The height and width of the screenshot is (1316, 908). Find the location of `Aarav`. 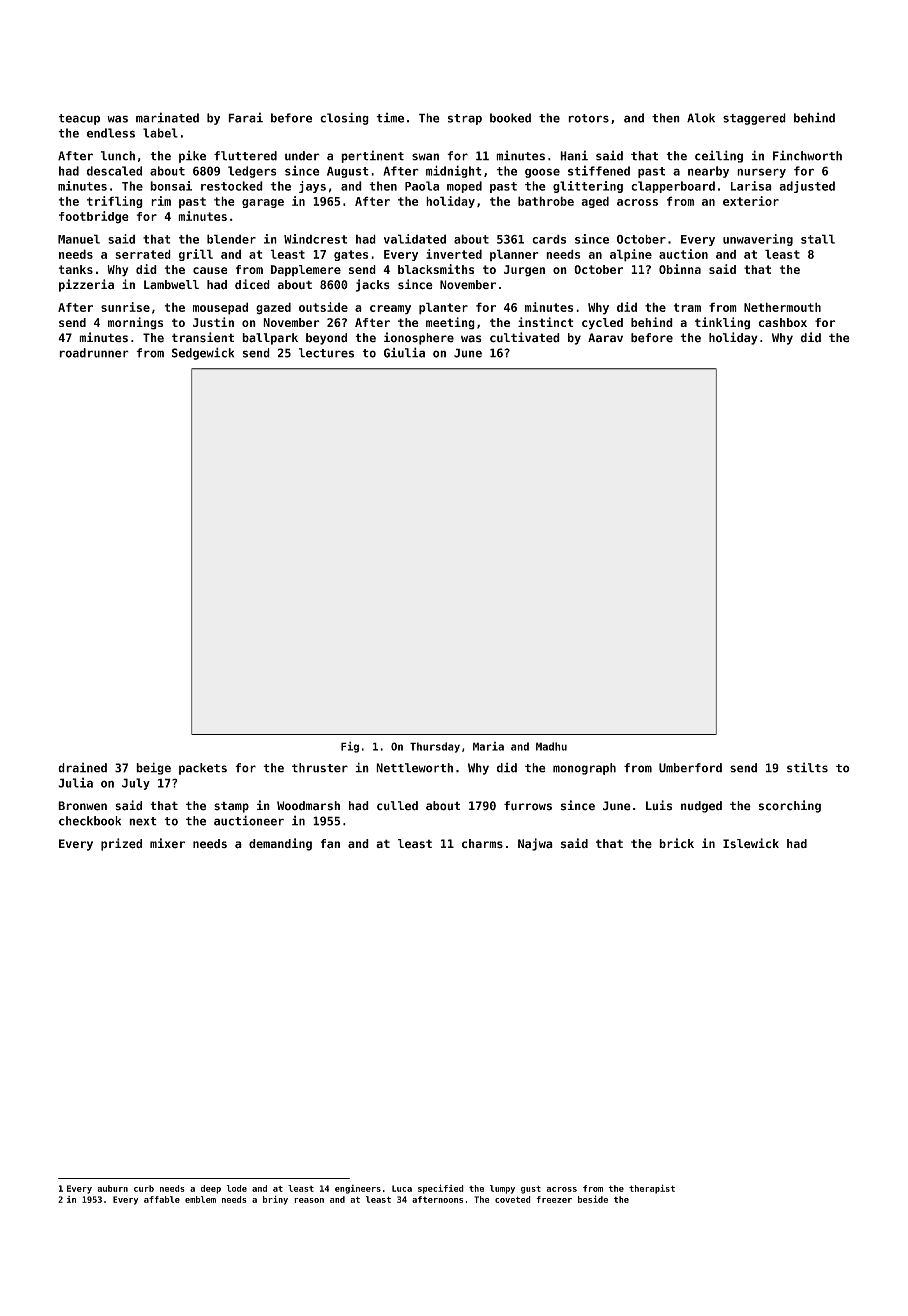

Aarav is located at coordinates (605, 338).
